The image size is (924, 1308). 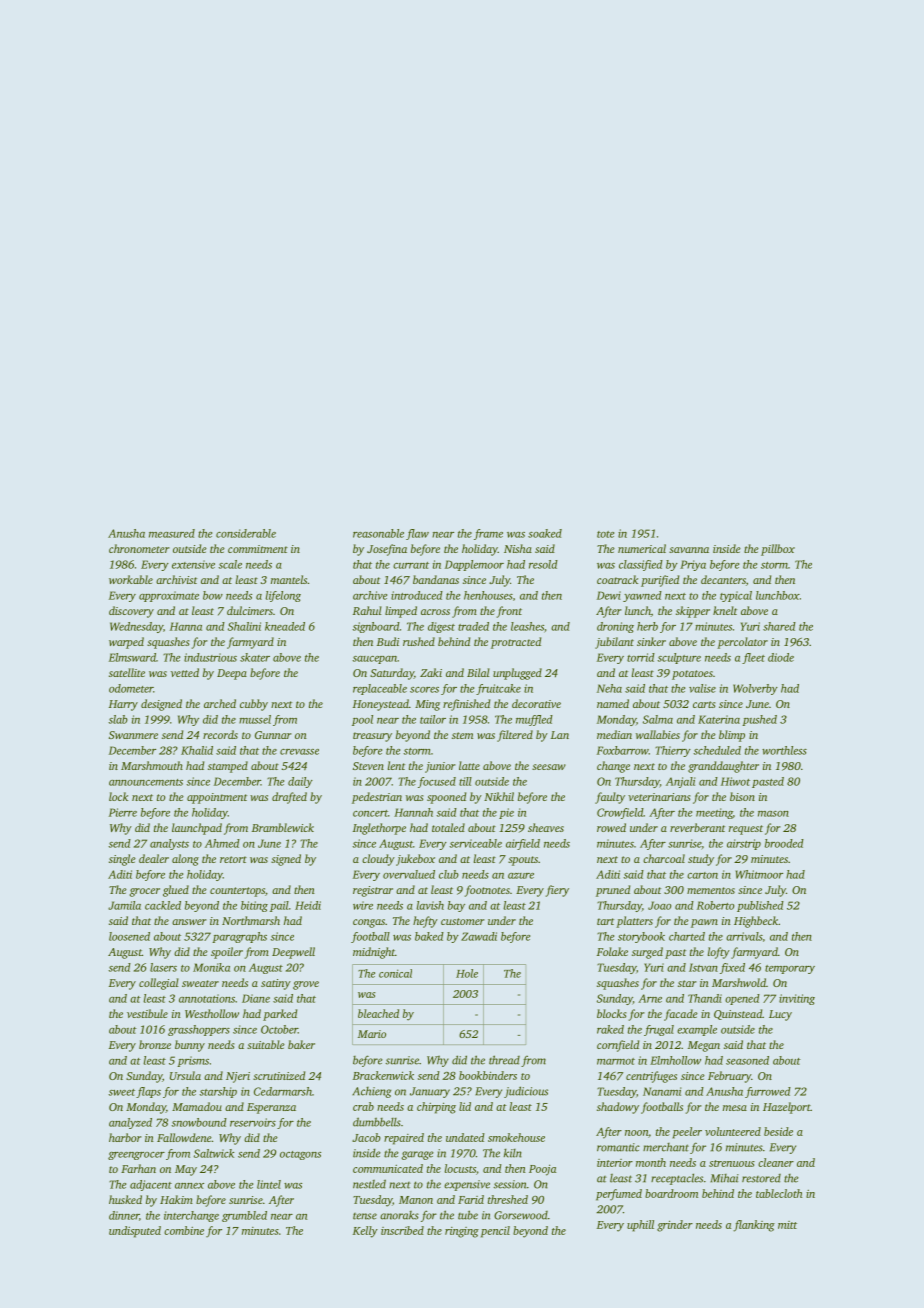 I want to click on dinner, so click(x=124, y=1215).
